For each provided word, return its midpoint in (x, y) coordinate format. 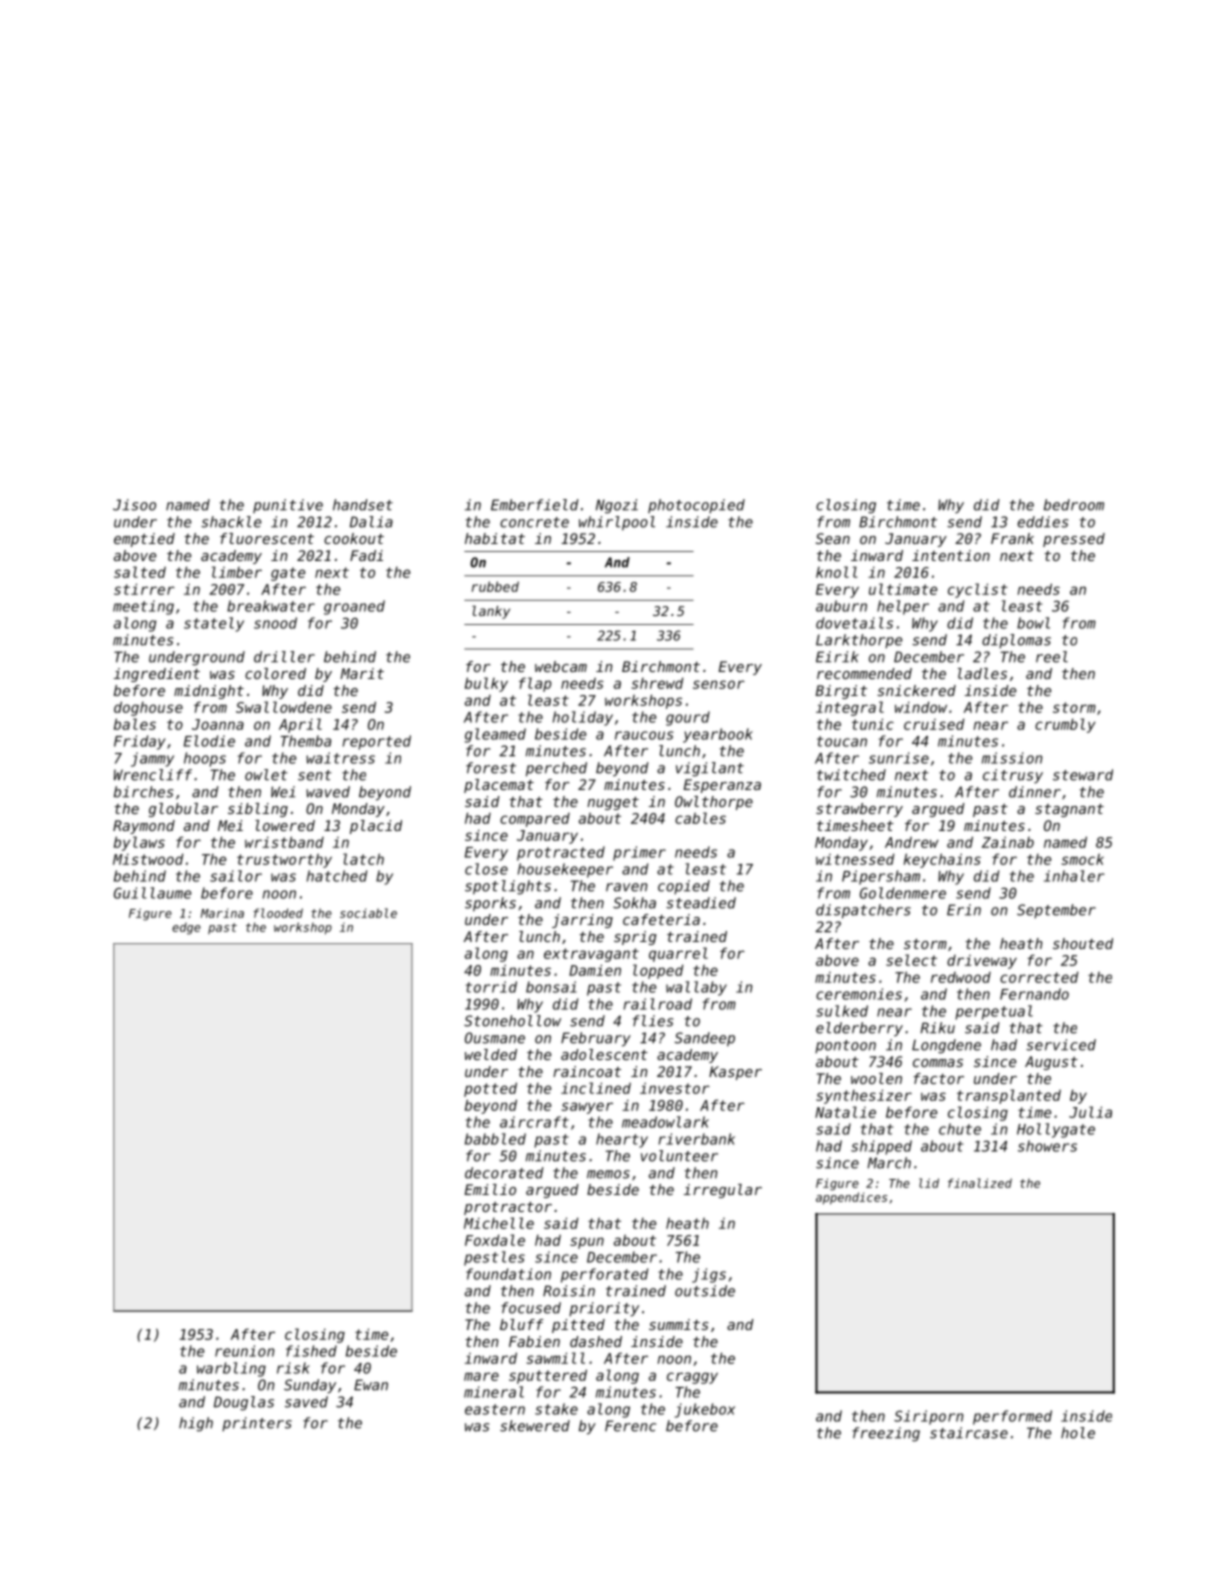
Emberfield (535, 505)
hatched (337, 876)
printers (257, 1424)
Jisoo (134, 505)
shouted (1083, 943)
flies (653, 1021)
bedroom (1074, 505)
